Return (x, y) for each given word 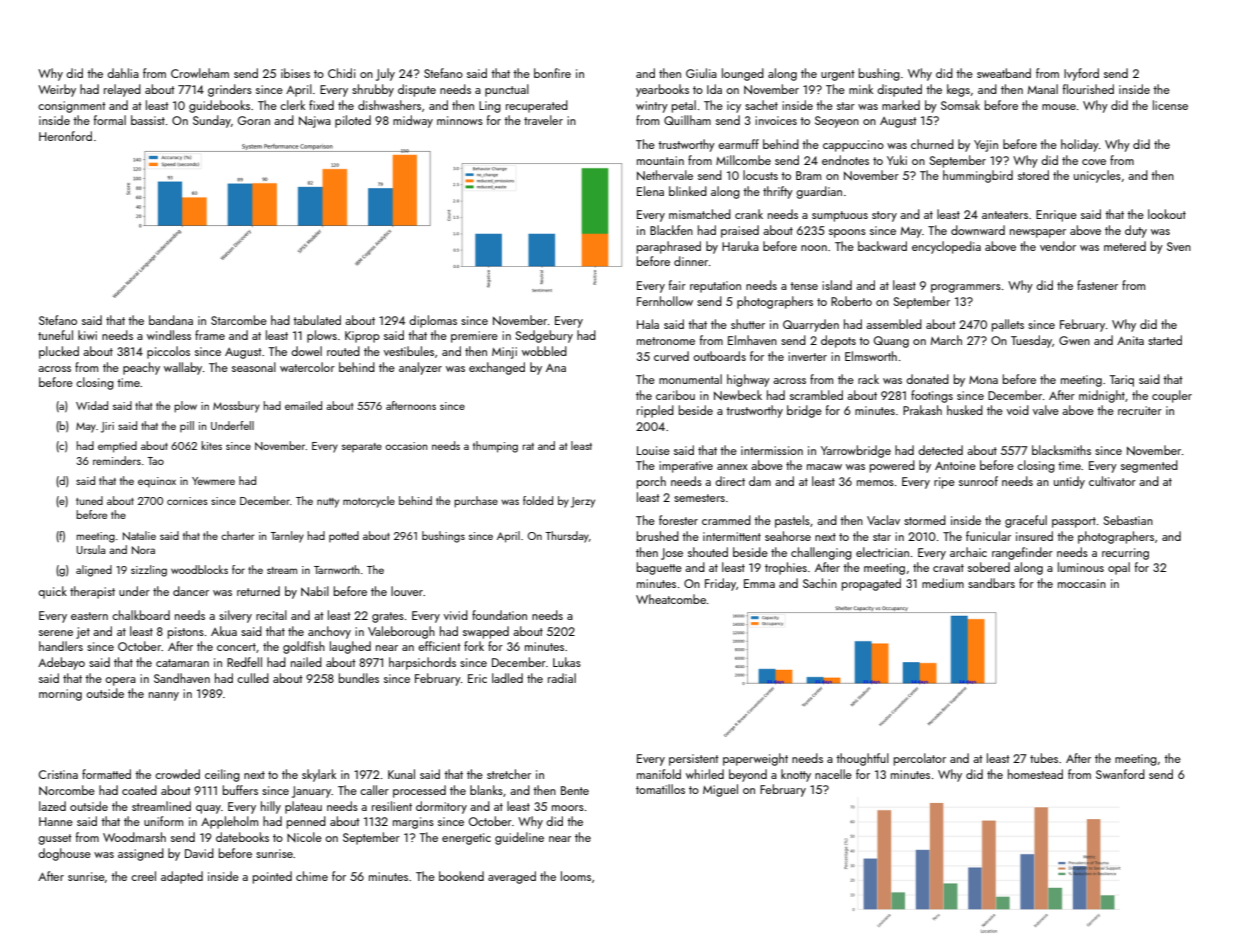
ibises (295, 73)
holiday (1080, 145)
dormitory (441, 807)
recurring (1125, 554)
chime (312, 876)
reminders (117, 460)
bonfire (552, 73)
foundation (499, 615)
